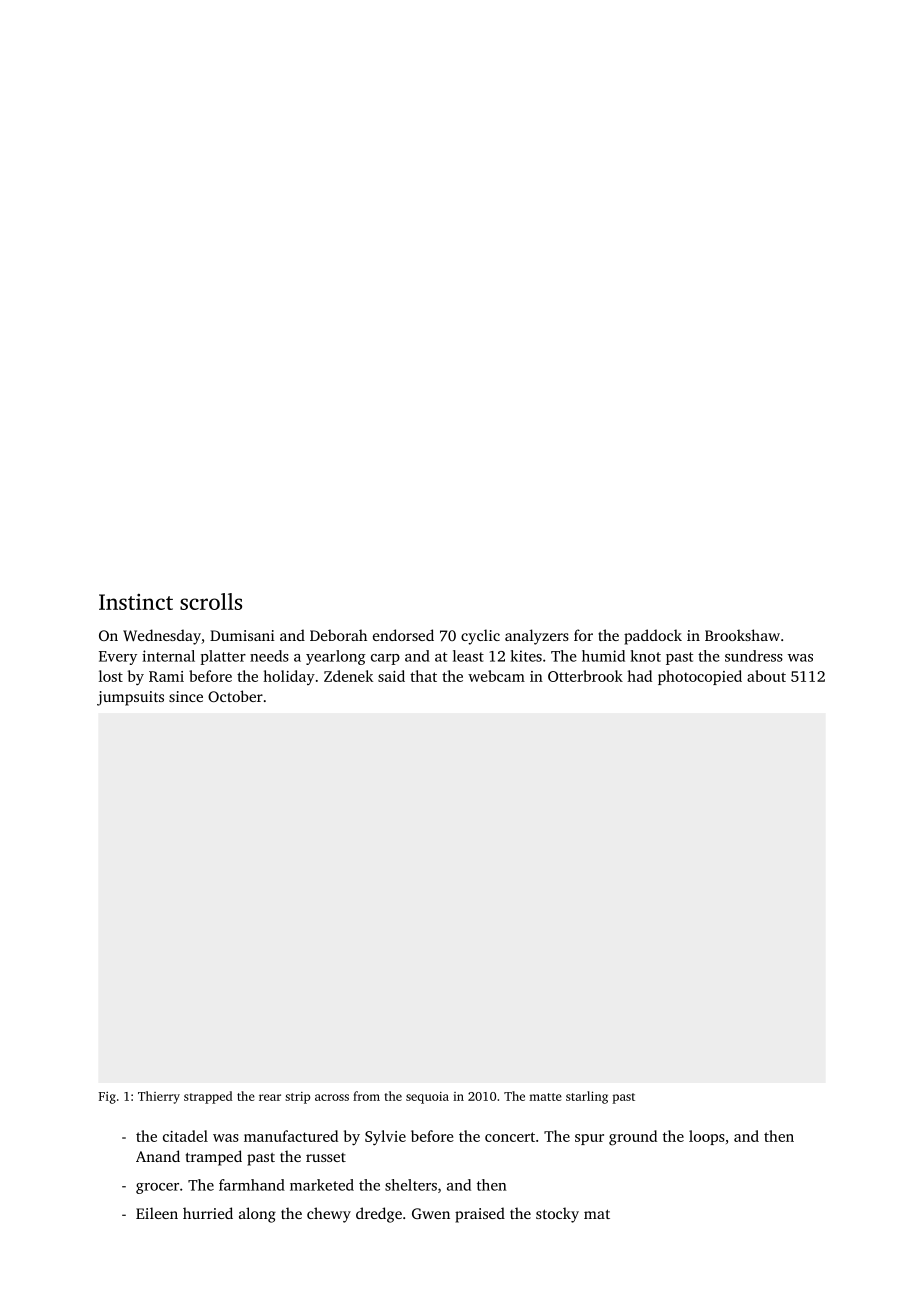  What do you see at coordinates (480, 637) in the page?
I see `cyclic` at bounding box center [480, 637].
